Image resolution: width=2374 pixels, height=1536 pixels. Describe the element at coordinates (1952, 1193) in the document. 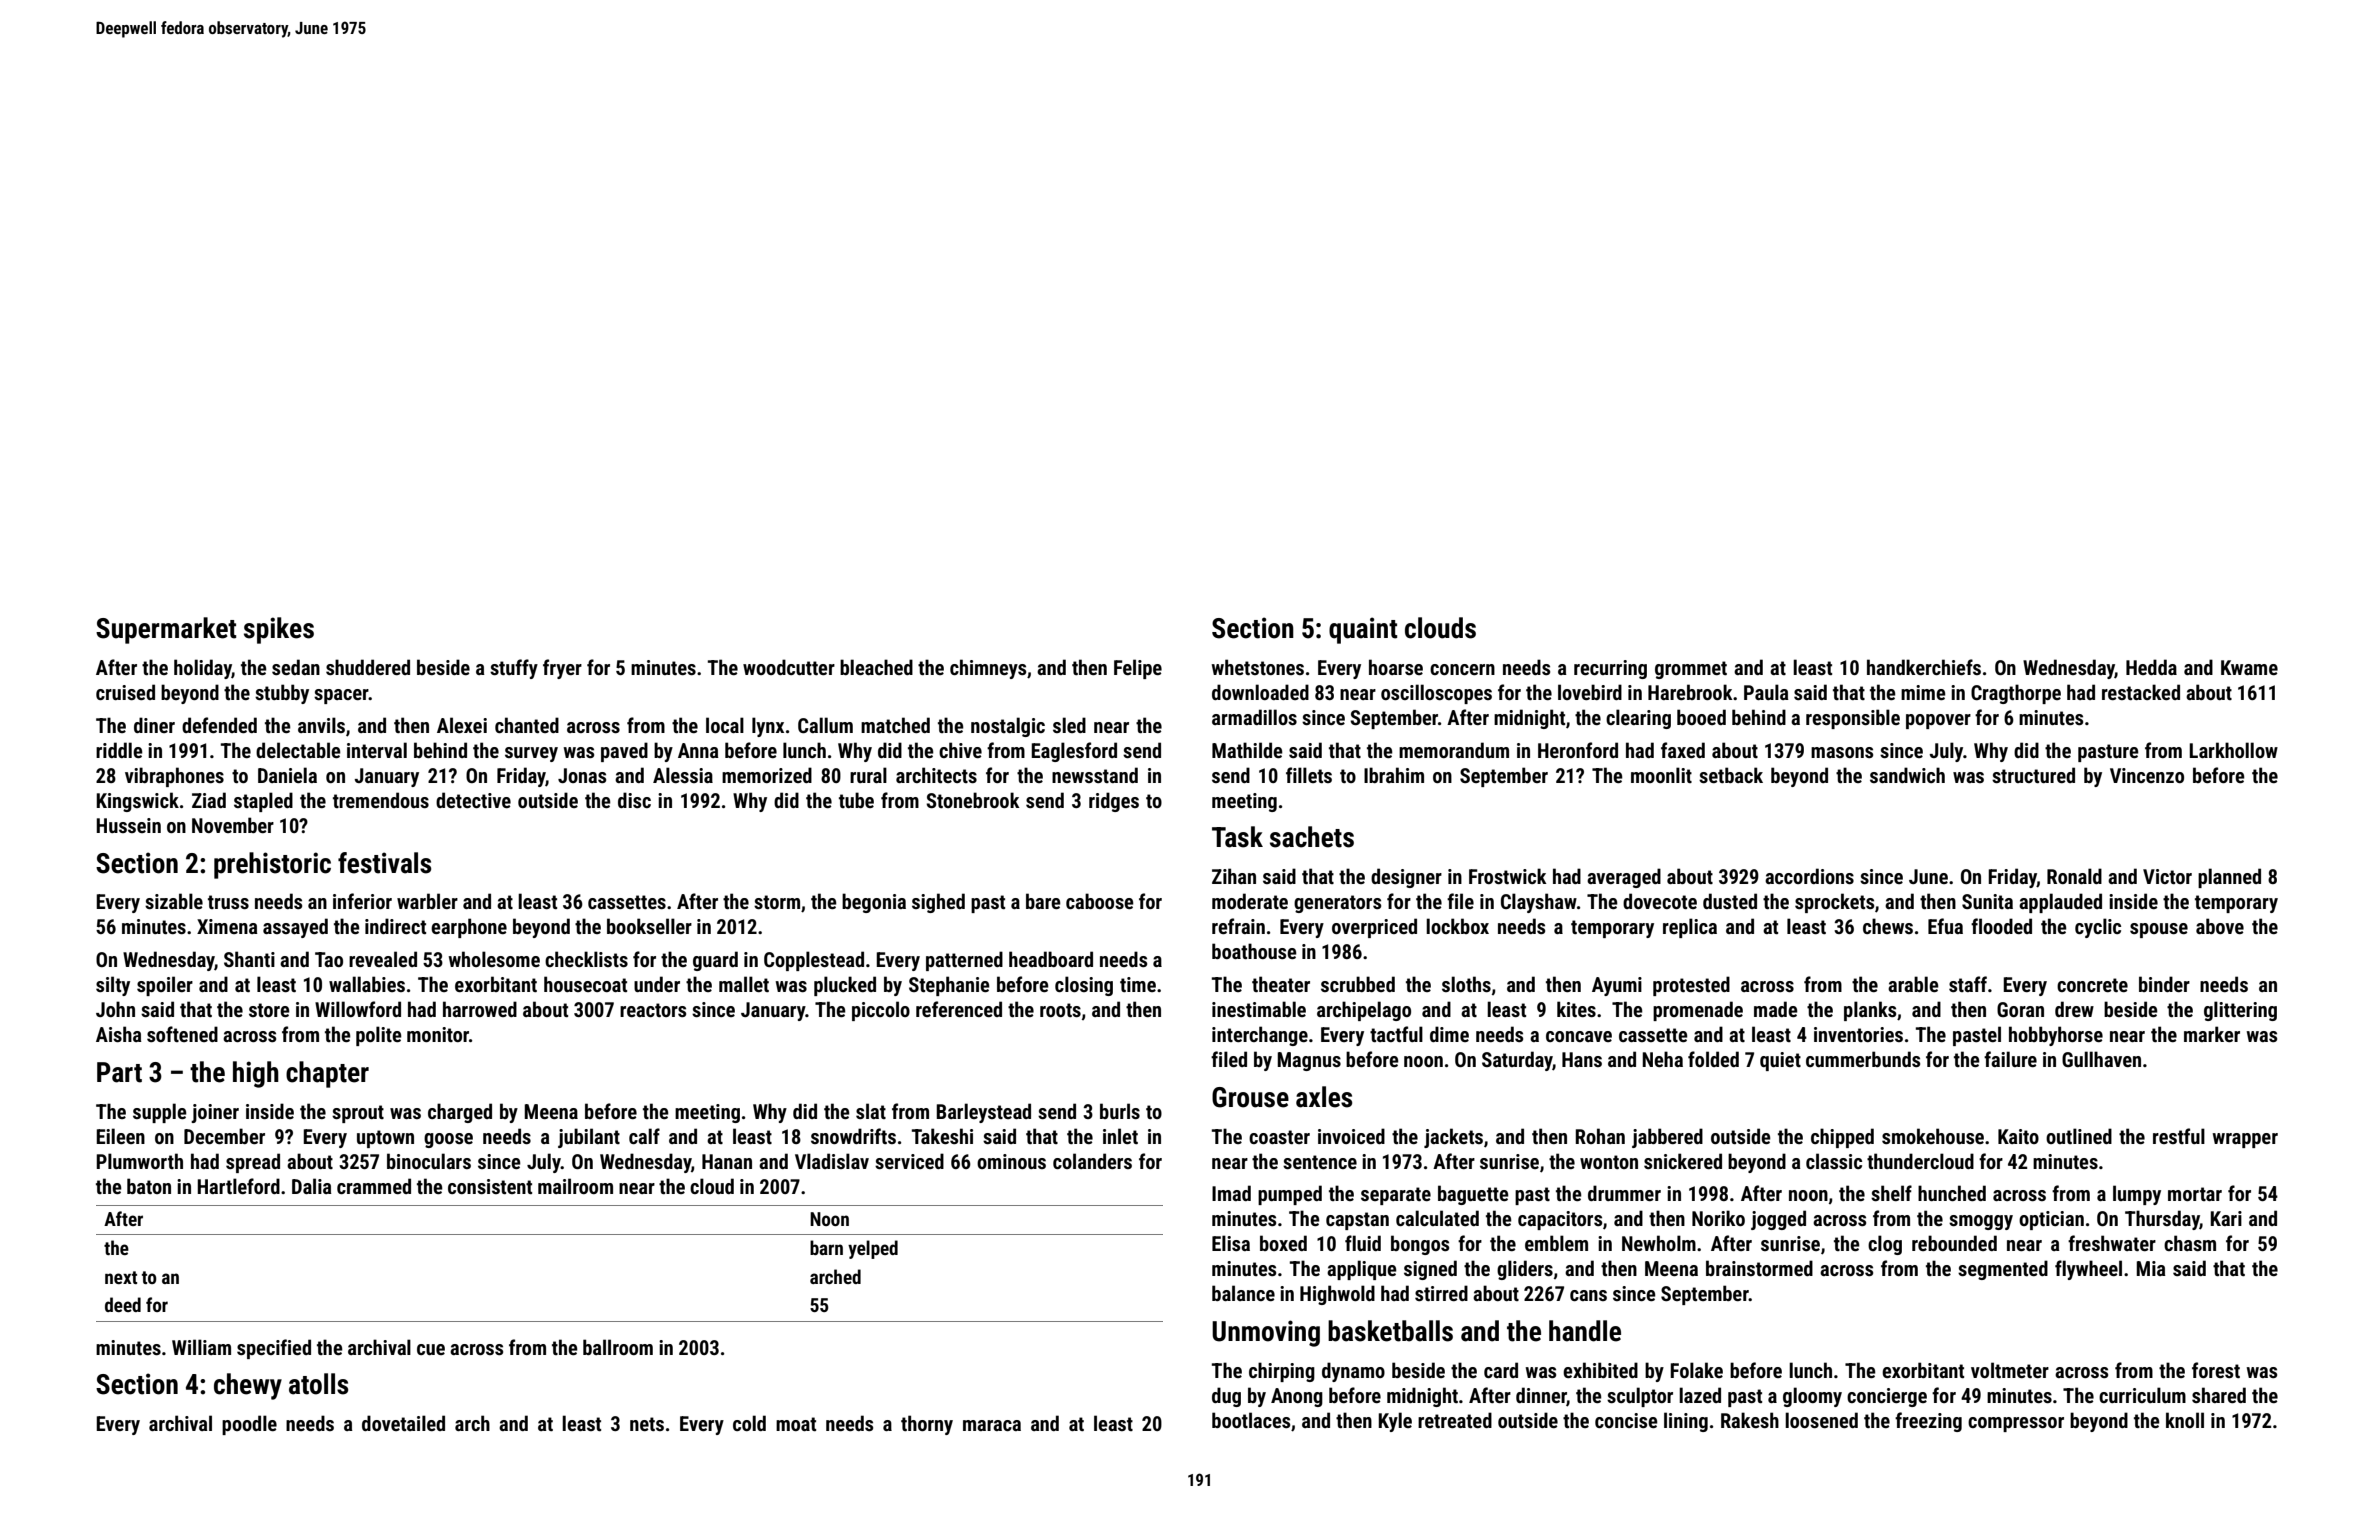

I see `hunched` at that location.
